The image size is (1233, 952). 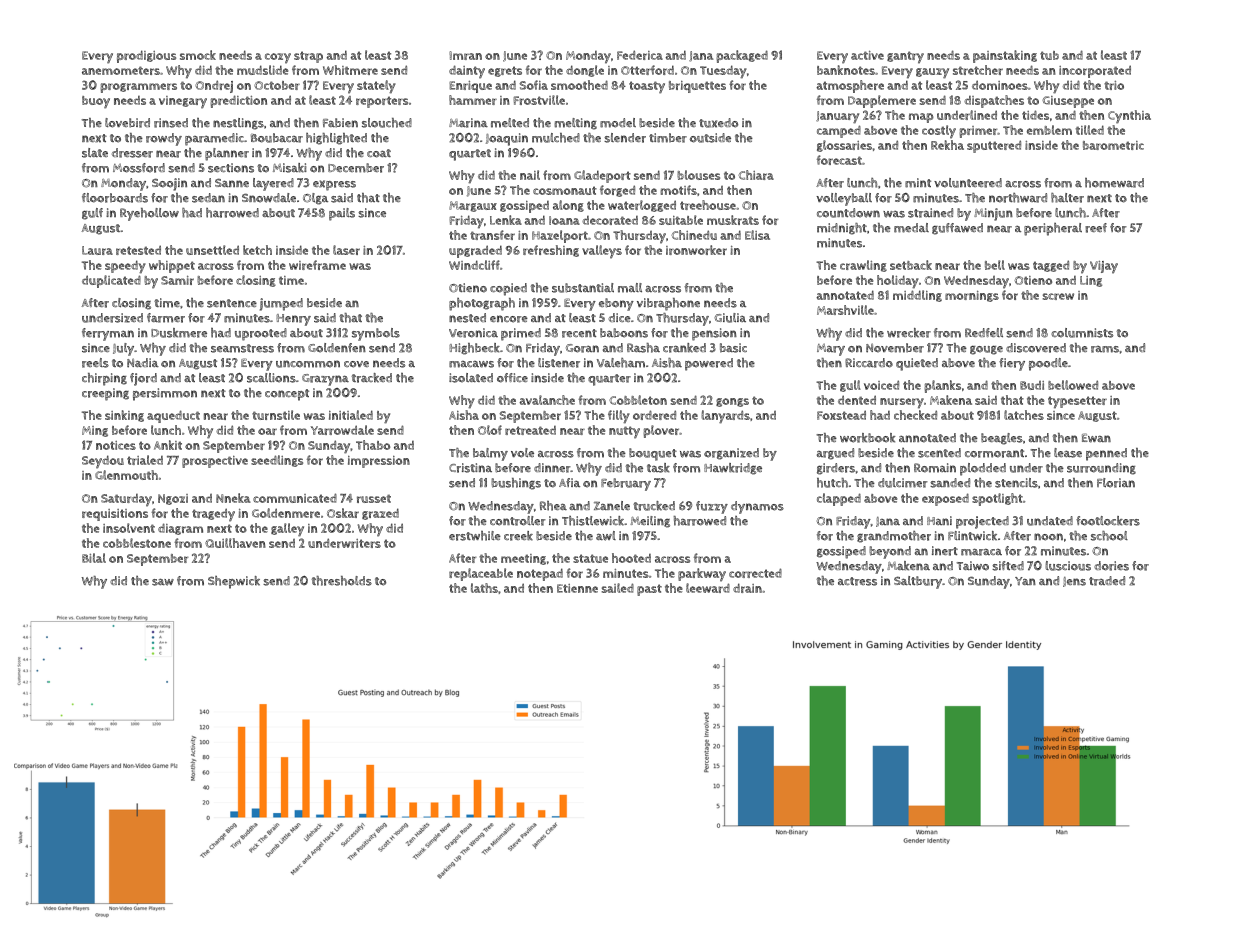 I want to click on mint, so click(x=918, y=183).
